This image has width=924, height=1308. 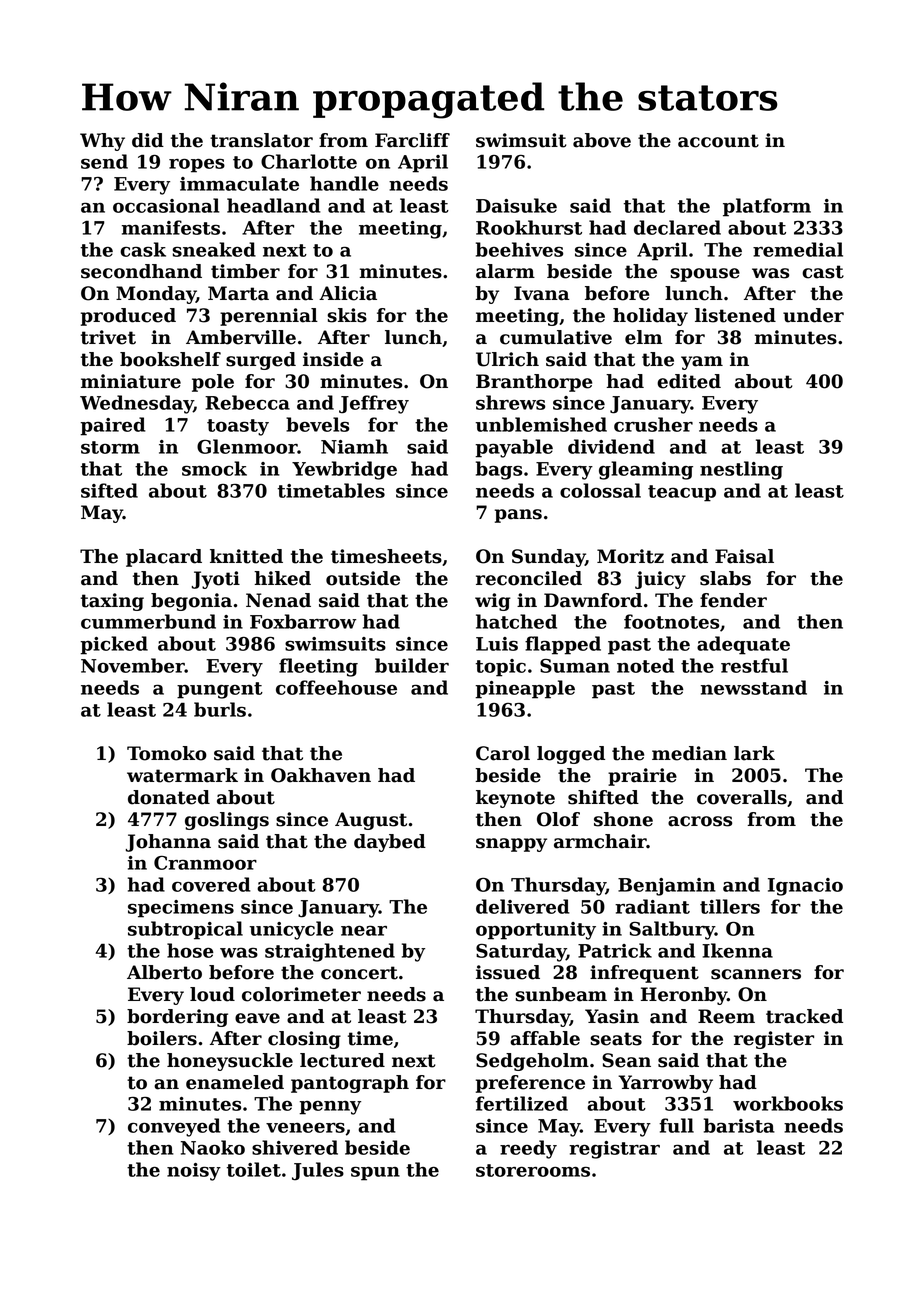 I want to click on Ignacio, so click(x=805, y=887).
